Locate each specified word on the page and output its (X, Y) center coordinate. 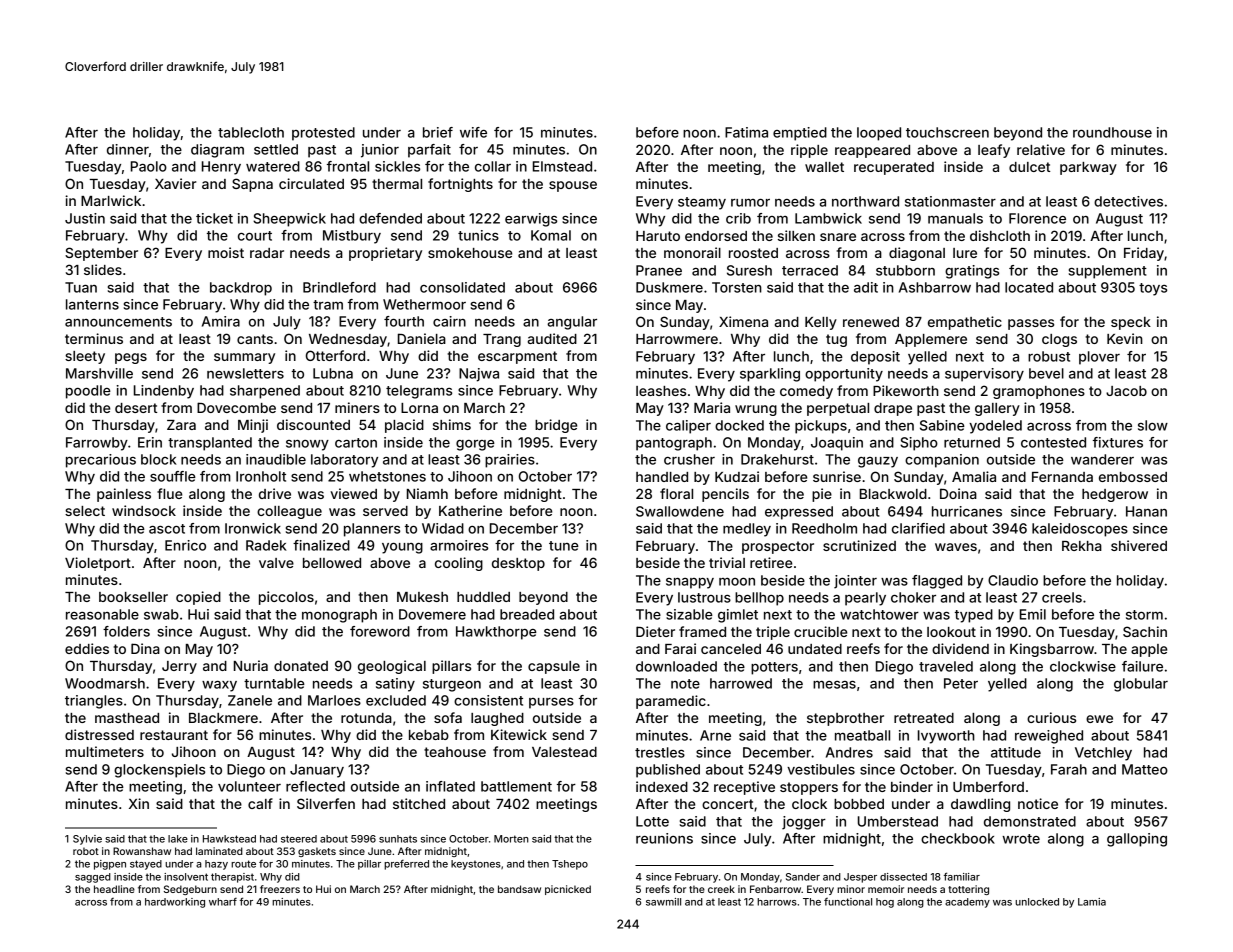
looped (879, 134)
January (317, 771)
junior (380, 151)
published (668, 771)
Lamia (1092, 902)
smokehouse (470, 253)
